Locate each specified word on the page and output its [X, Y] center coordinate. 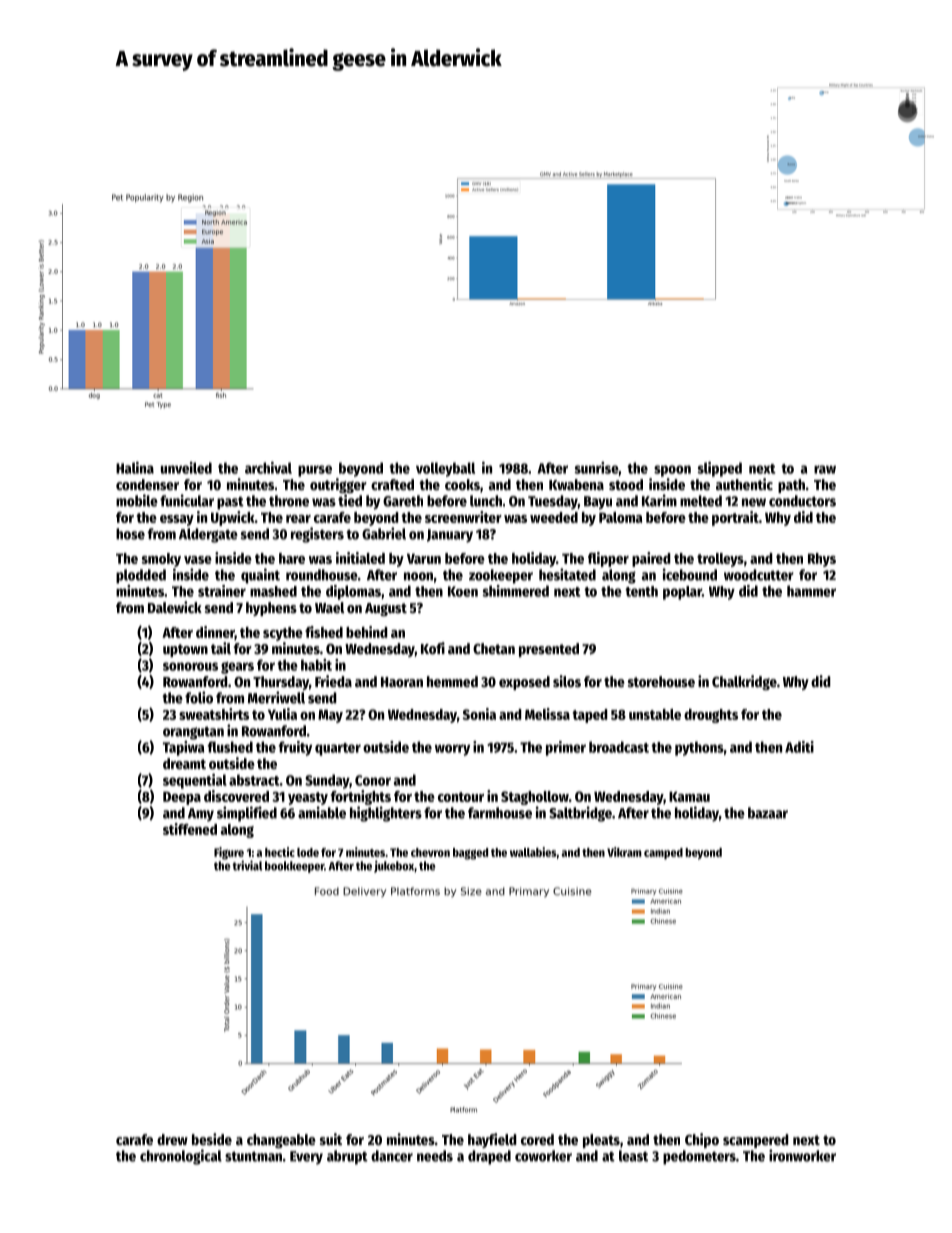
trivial [247, 865]
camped [663, 854]
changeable [281, 1141]
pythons [699, 748]
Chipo [702, 1140]
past [230, 503]
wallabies [533, 852]
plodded [141, 576]
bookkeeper [294, 867]
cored [537, 1139]
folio [199, 697]
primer [566, 748]
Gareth [403, 501]
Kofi [433, 648]
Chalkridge [744, 682]
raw [825, 469]
